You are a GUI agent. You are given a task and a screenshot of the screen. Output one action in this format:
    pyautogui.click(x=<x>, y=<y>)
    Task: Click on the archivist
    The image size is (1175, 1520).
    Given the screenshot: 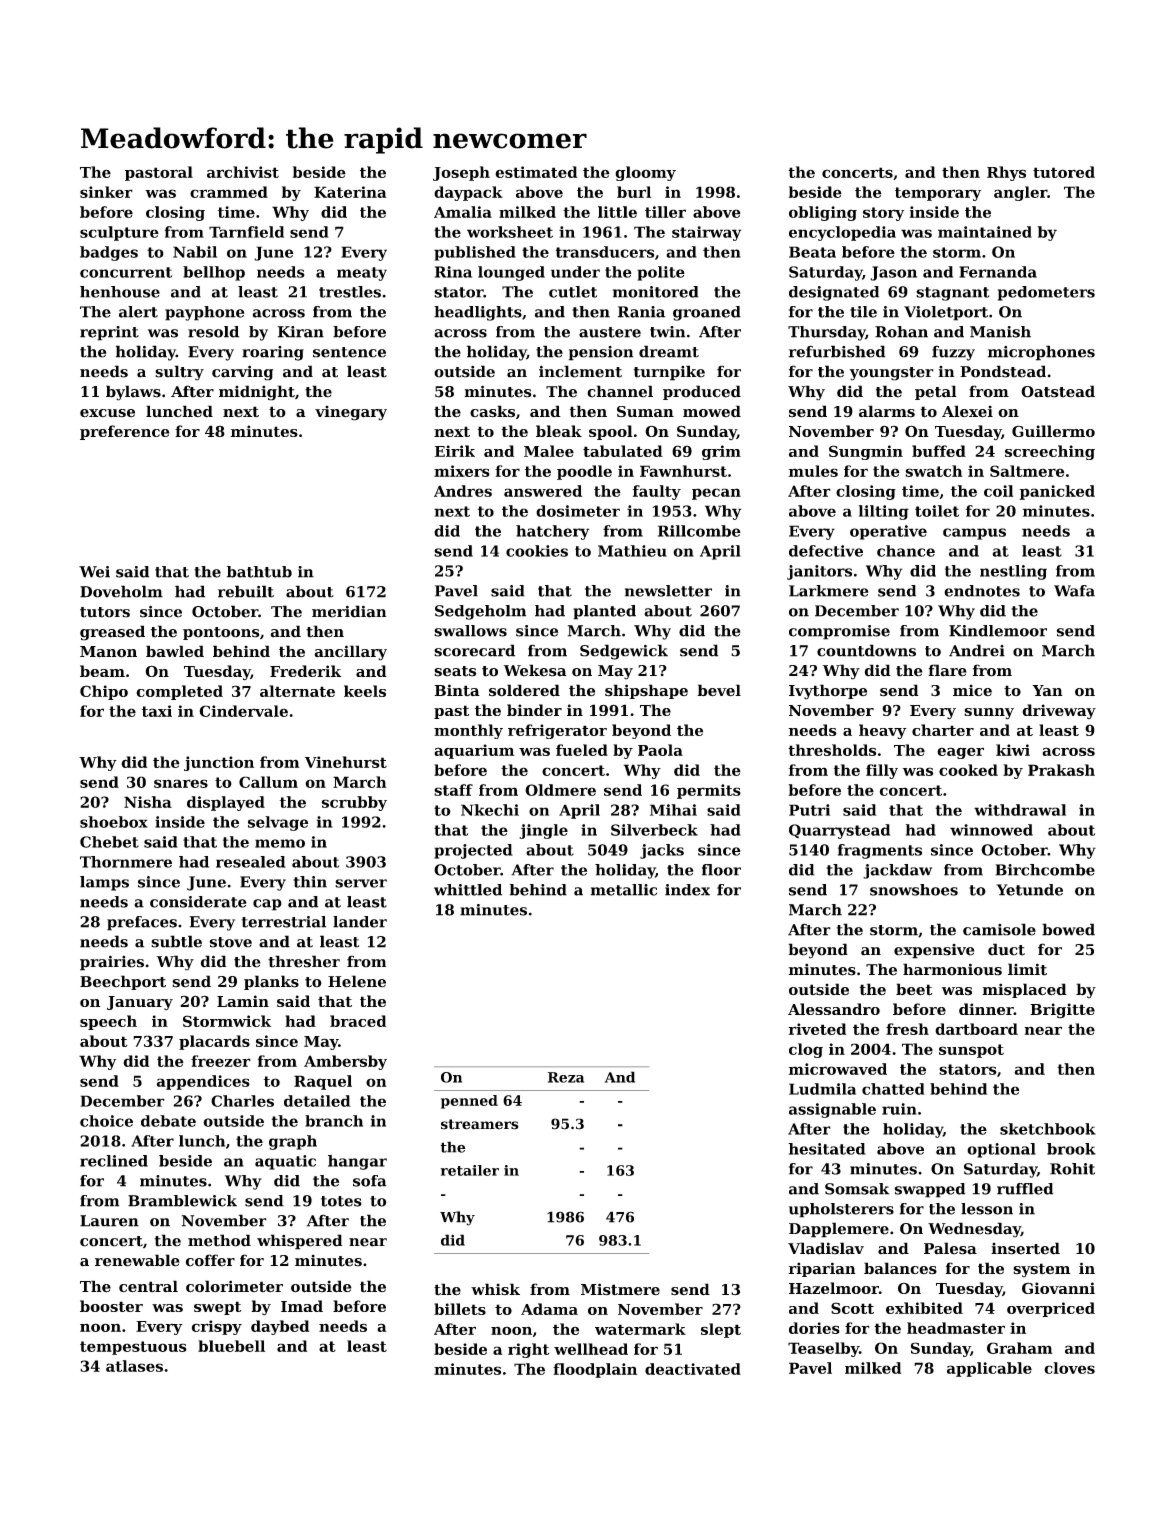 What is the action you would take?
    pyautogui.click(x=243, y=172)
